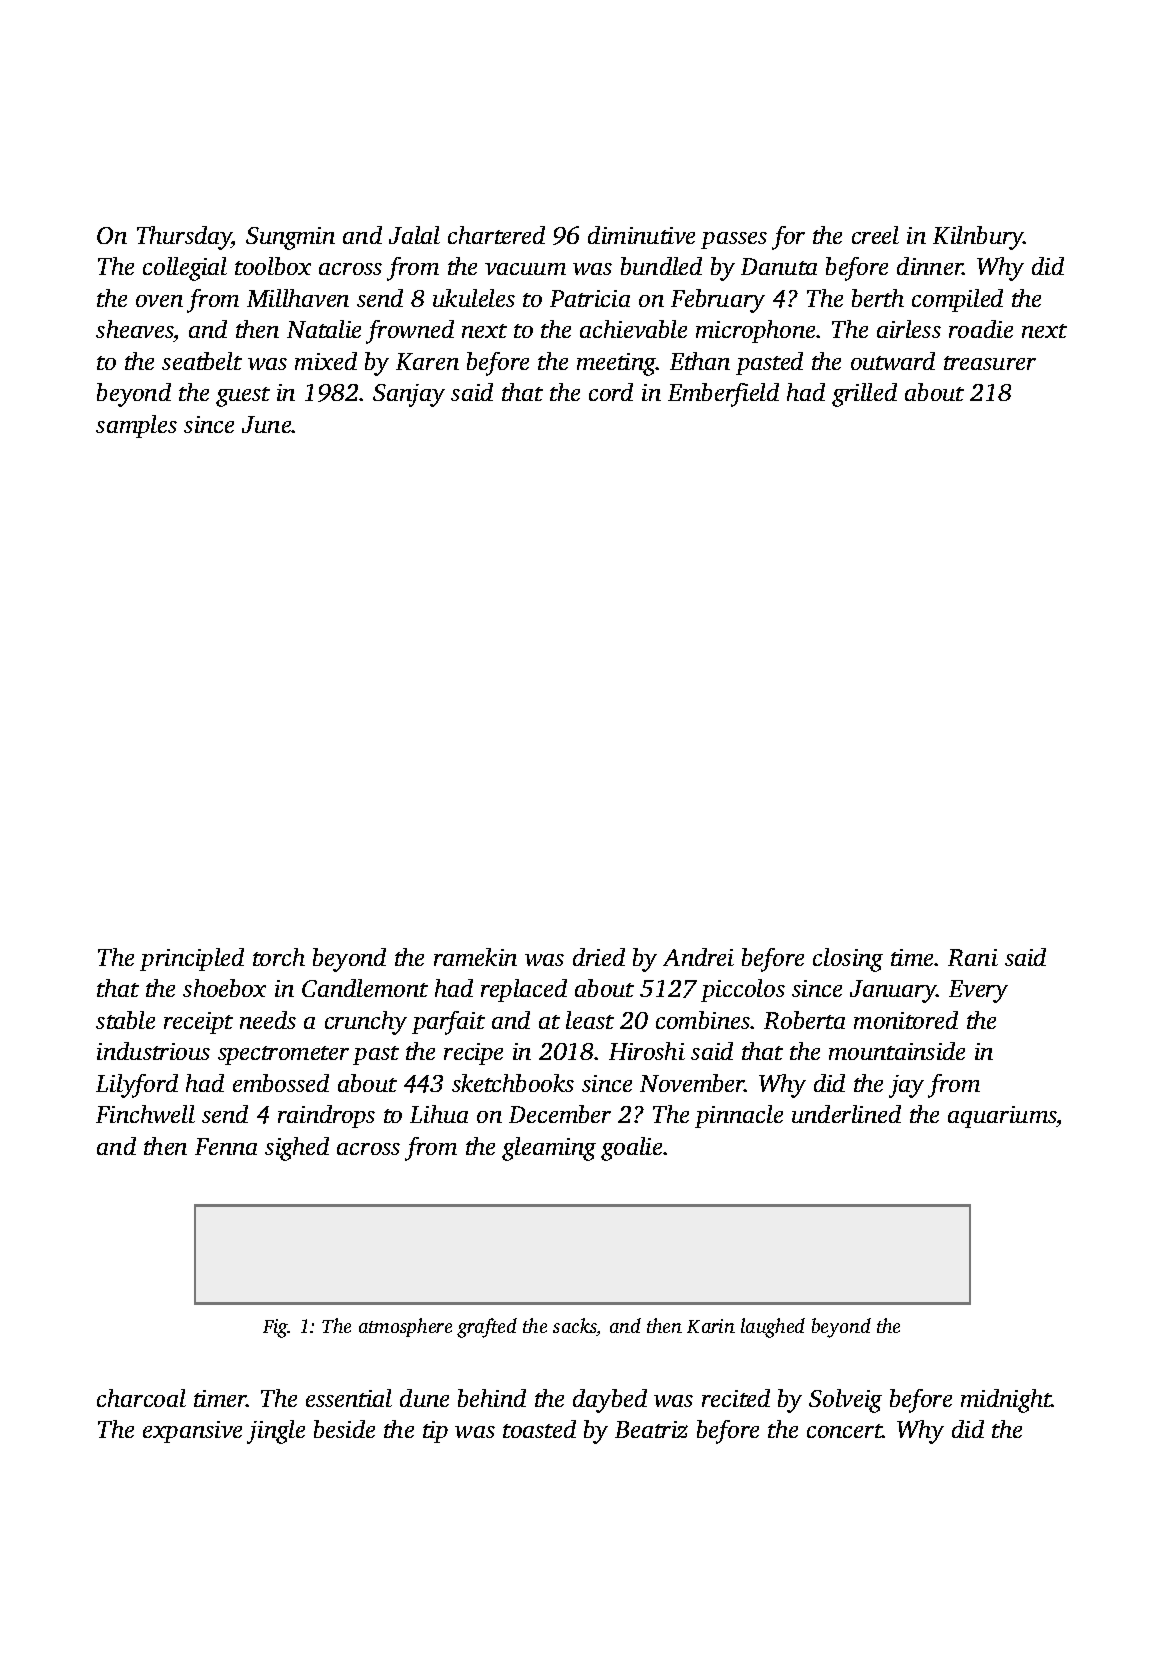 The image size is (1165, 1654). I want to click on Roberta, so click(804, 1020).
